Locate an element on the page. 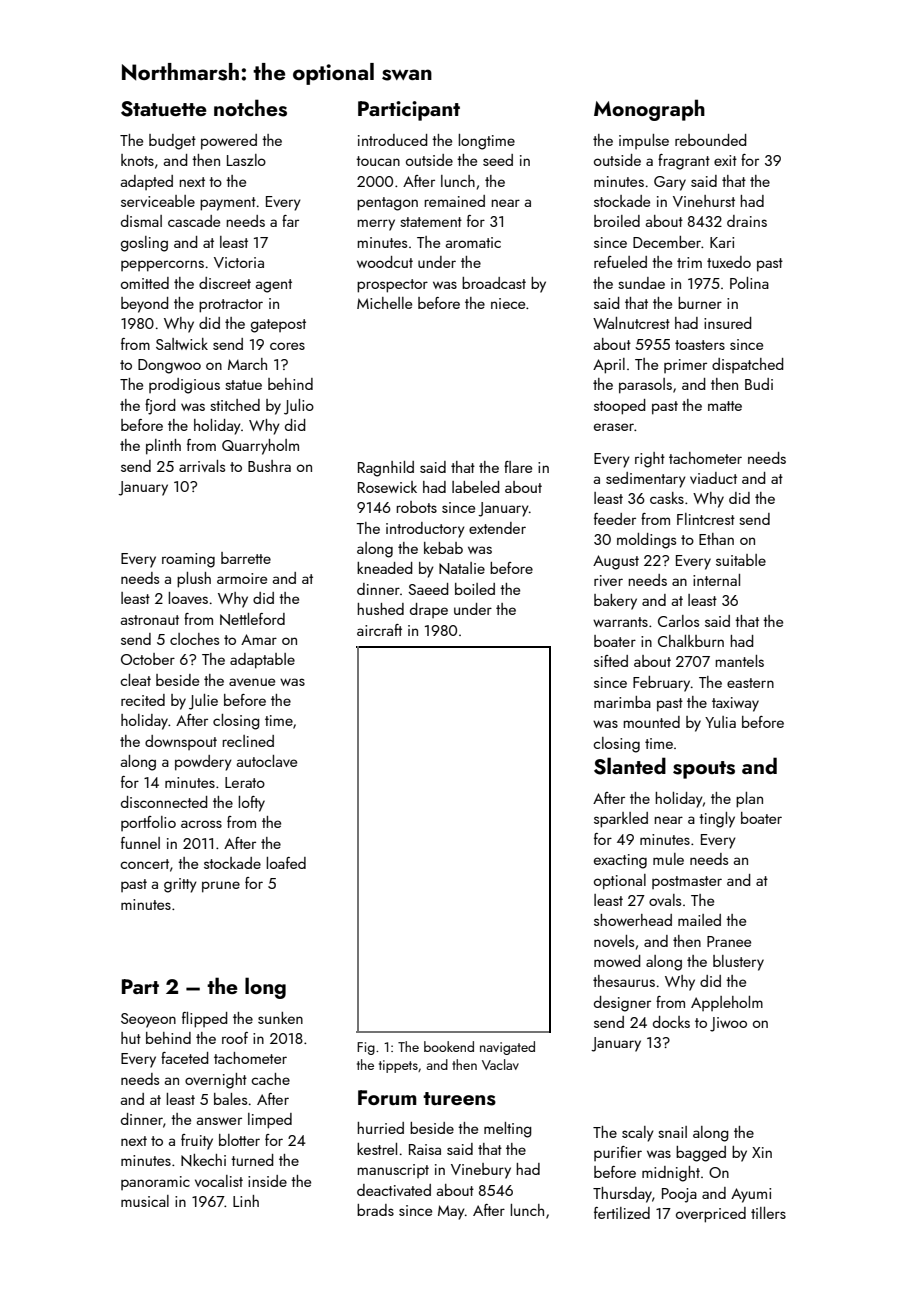 Image resolution: width=908 pixels, height=1316 pixels. melting is located at coordinates (508, 1130).
